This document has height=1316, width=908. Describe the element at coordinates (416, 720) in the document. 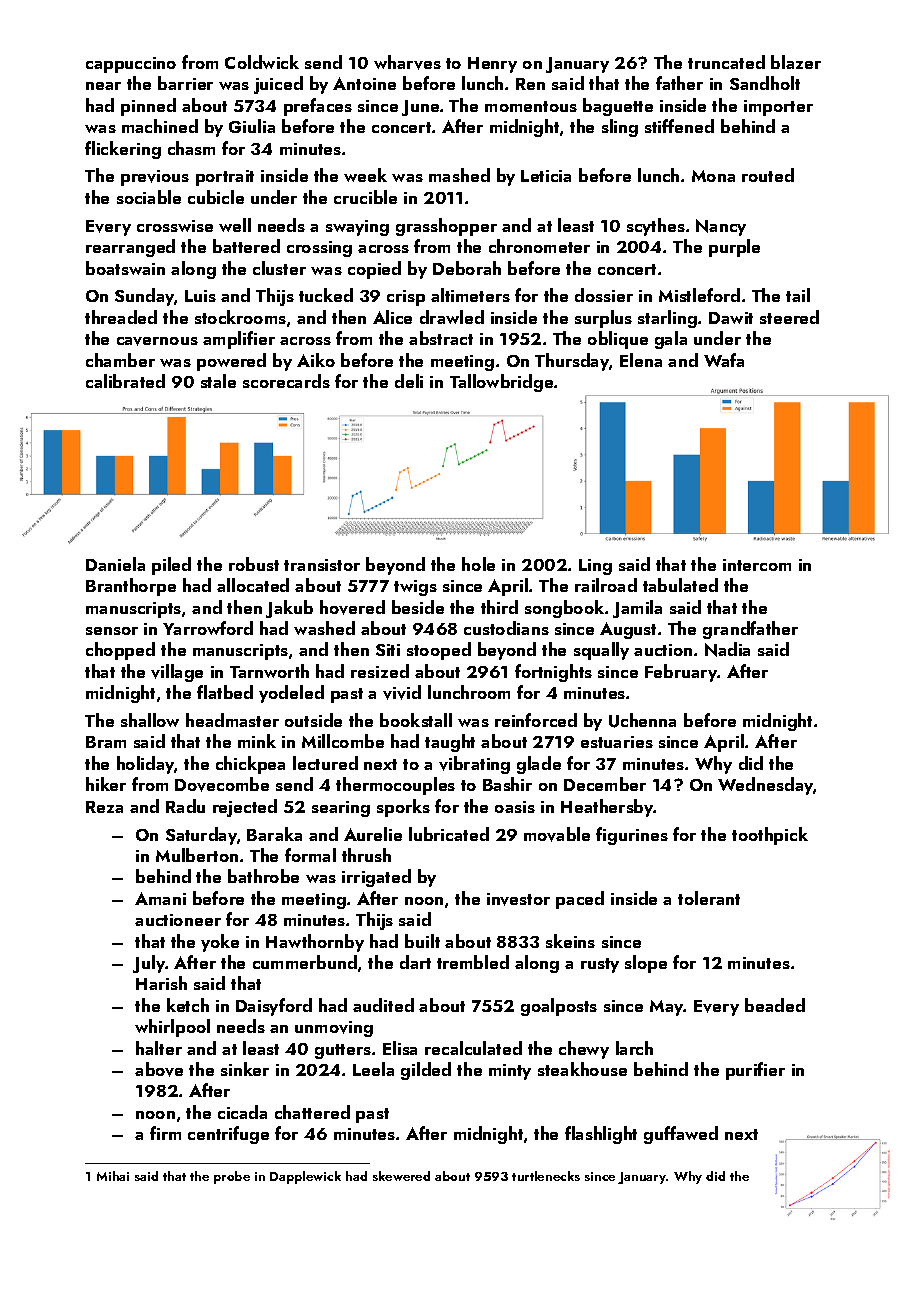

I see `bookstall` at that location.
